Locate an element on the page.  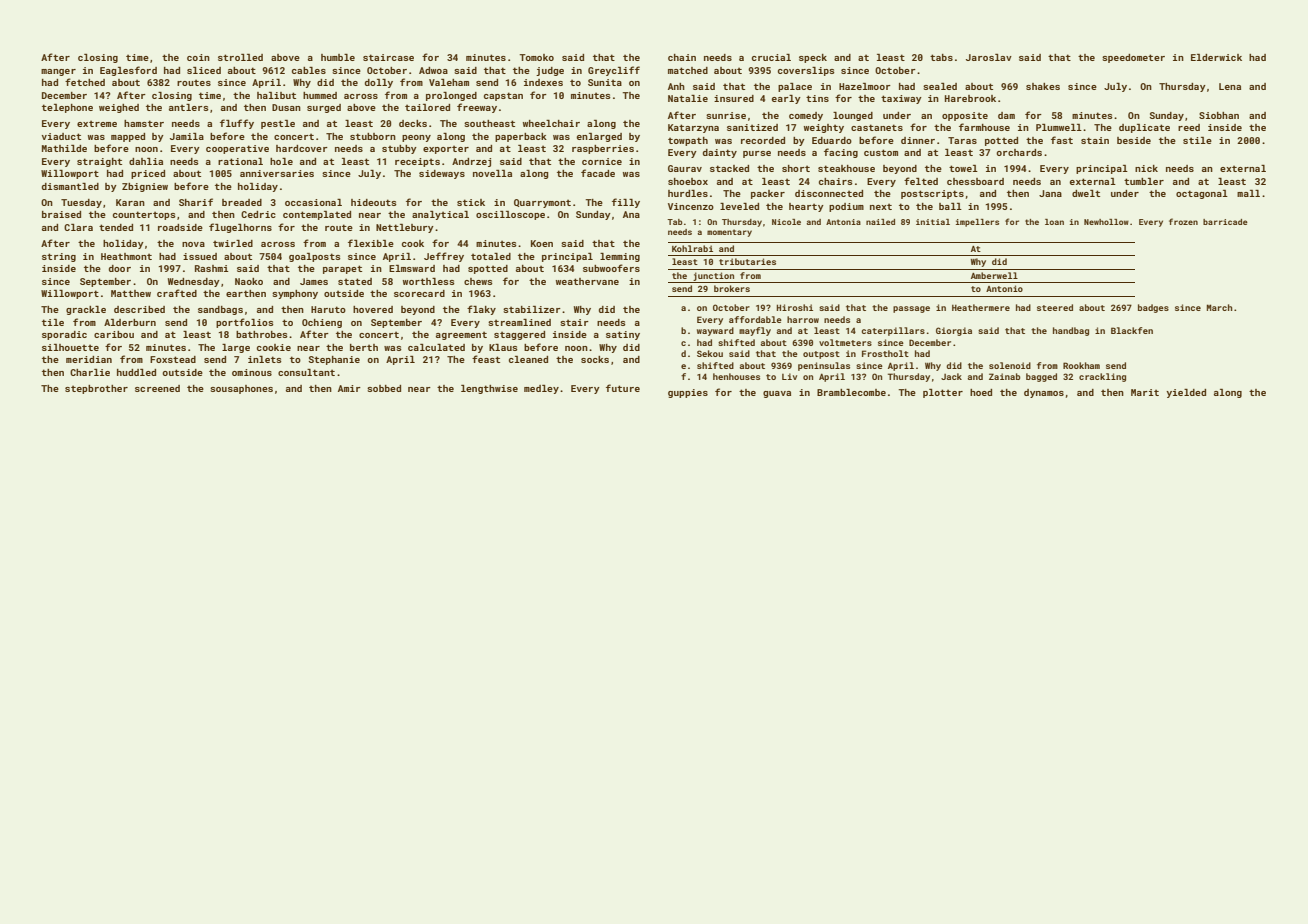
lengthwise is located at coordinates (489, 389).
